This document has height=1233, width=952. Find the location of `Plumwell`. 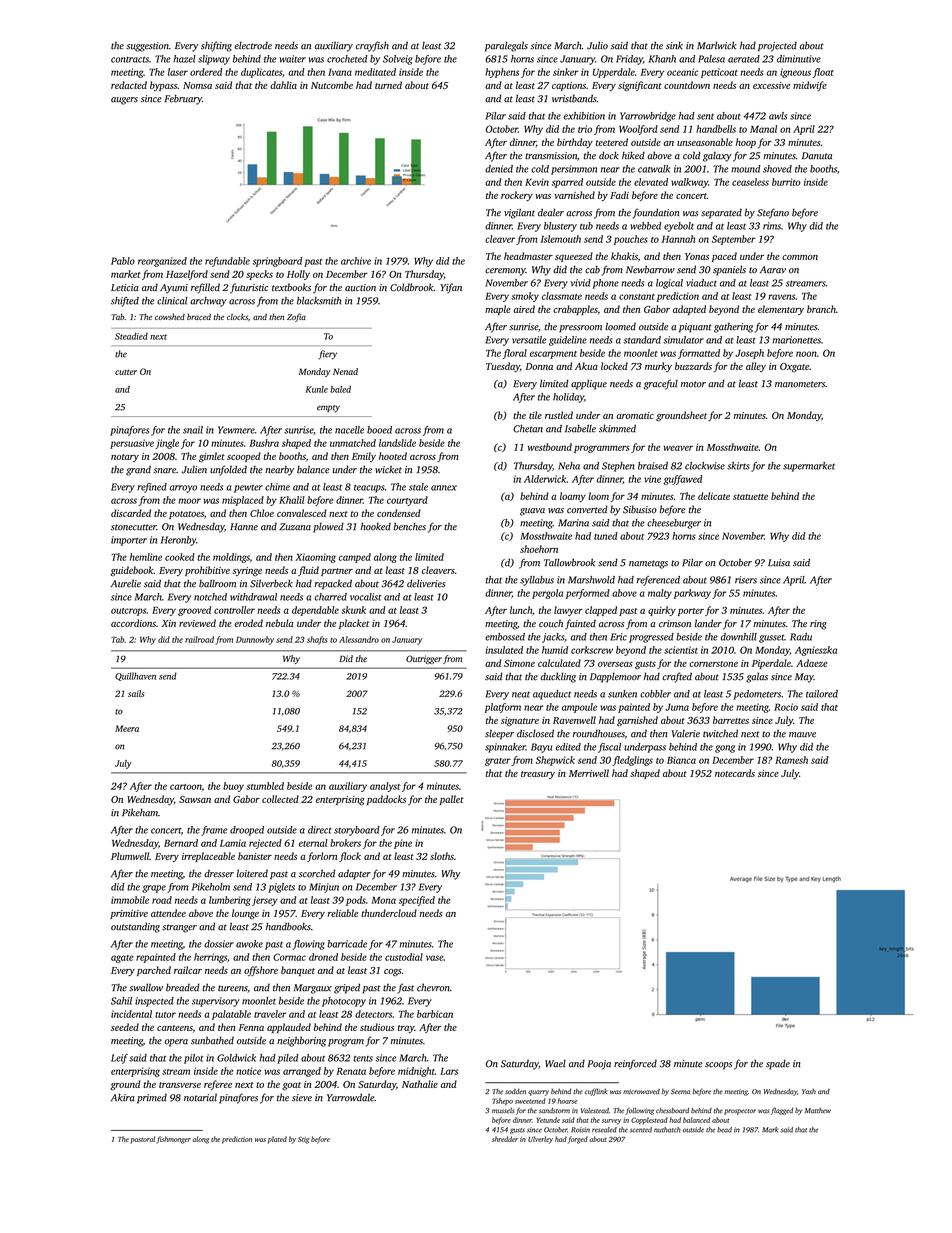

Plumwell is located at coordinates (130, 856).
